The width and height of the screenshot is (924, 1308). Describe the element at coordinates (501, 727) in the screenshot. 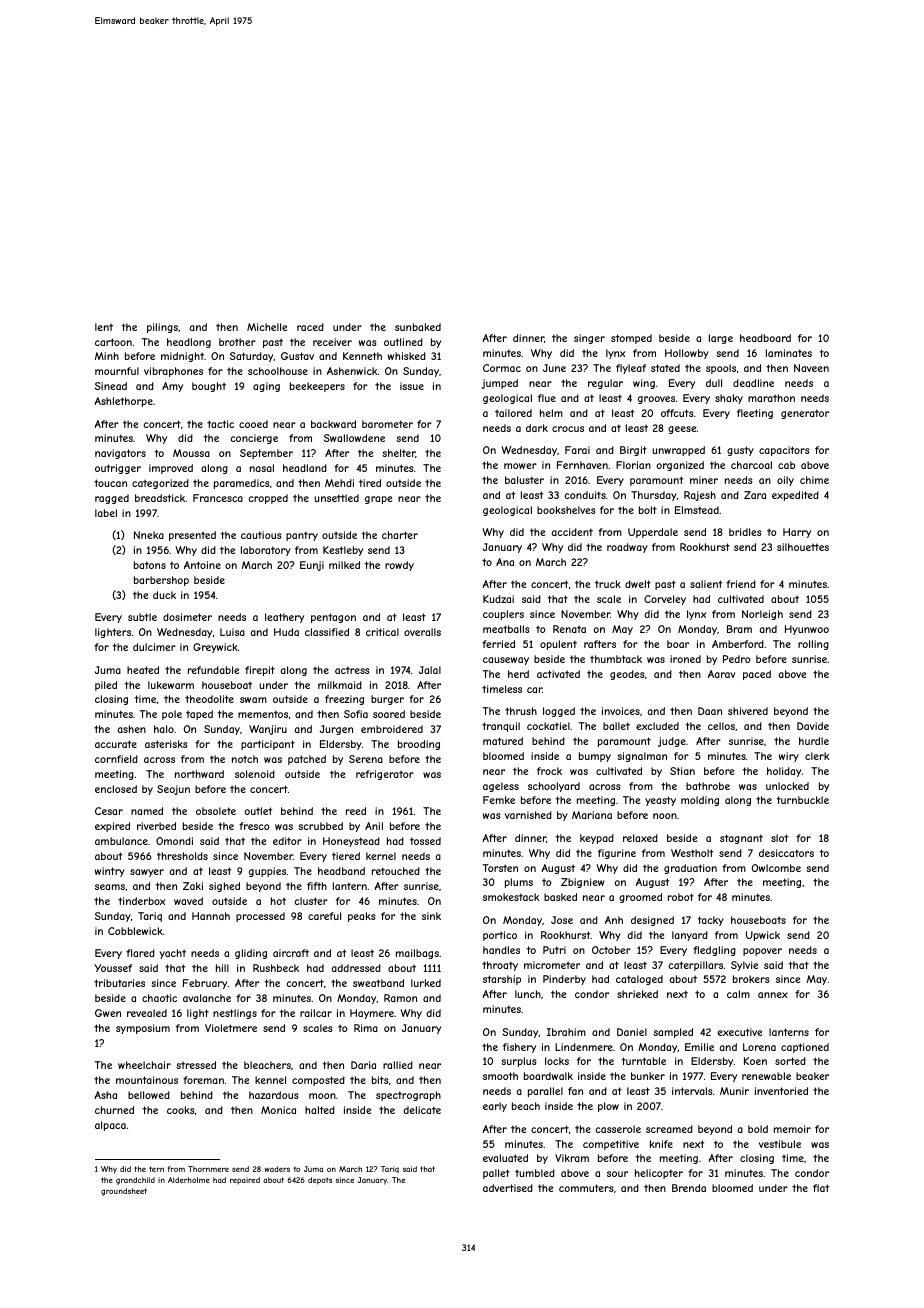

I see `tranquil` at that location.
